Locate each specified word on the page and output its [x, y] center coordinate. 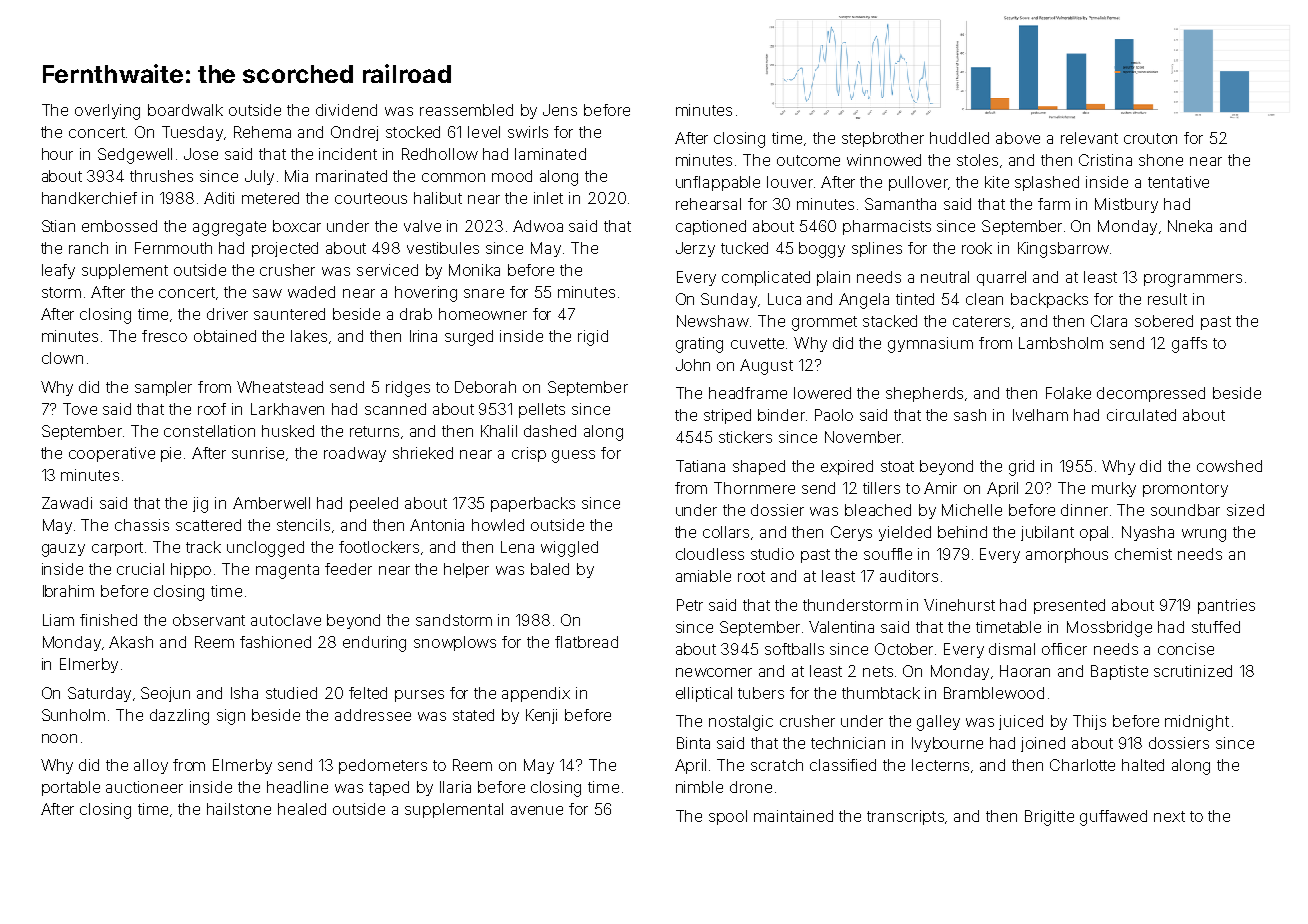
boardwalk [185, 110]
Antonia [437, 525]
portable [71, 788]
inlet [548, 198]
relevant [1089, 138]
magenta [287, 571]
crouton [1150, 138]
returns [374, 431]
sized [1245, 510]
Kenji [541, 716]
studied [291, 693]
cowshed [1229, 466]
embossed [119, 226]
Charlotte [1082, 765]
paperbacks [533, 504]
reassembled [466, 110]
